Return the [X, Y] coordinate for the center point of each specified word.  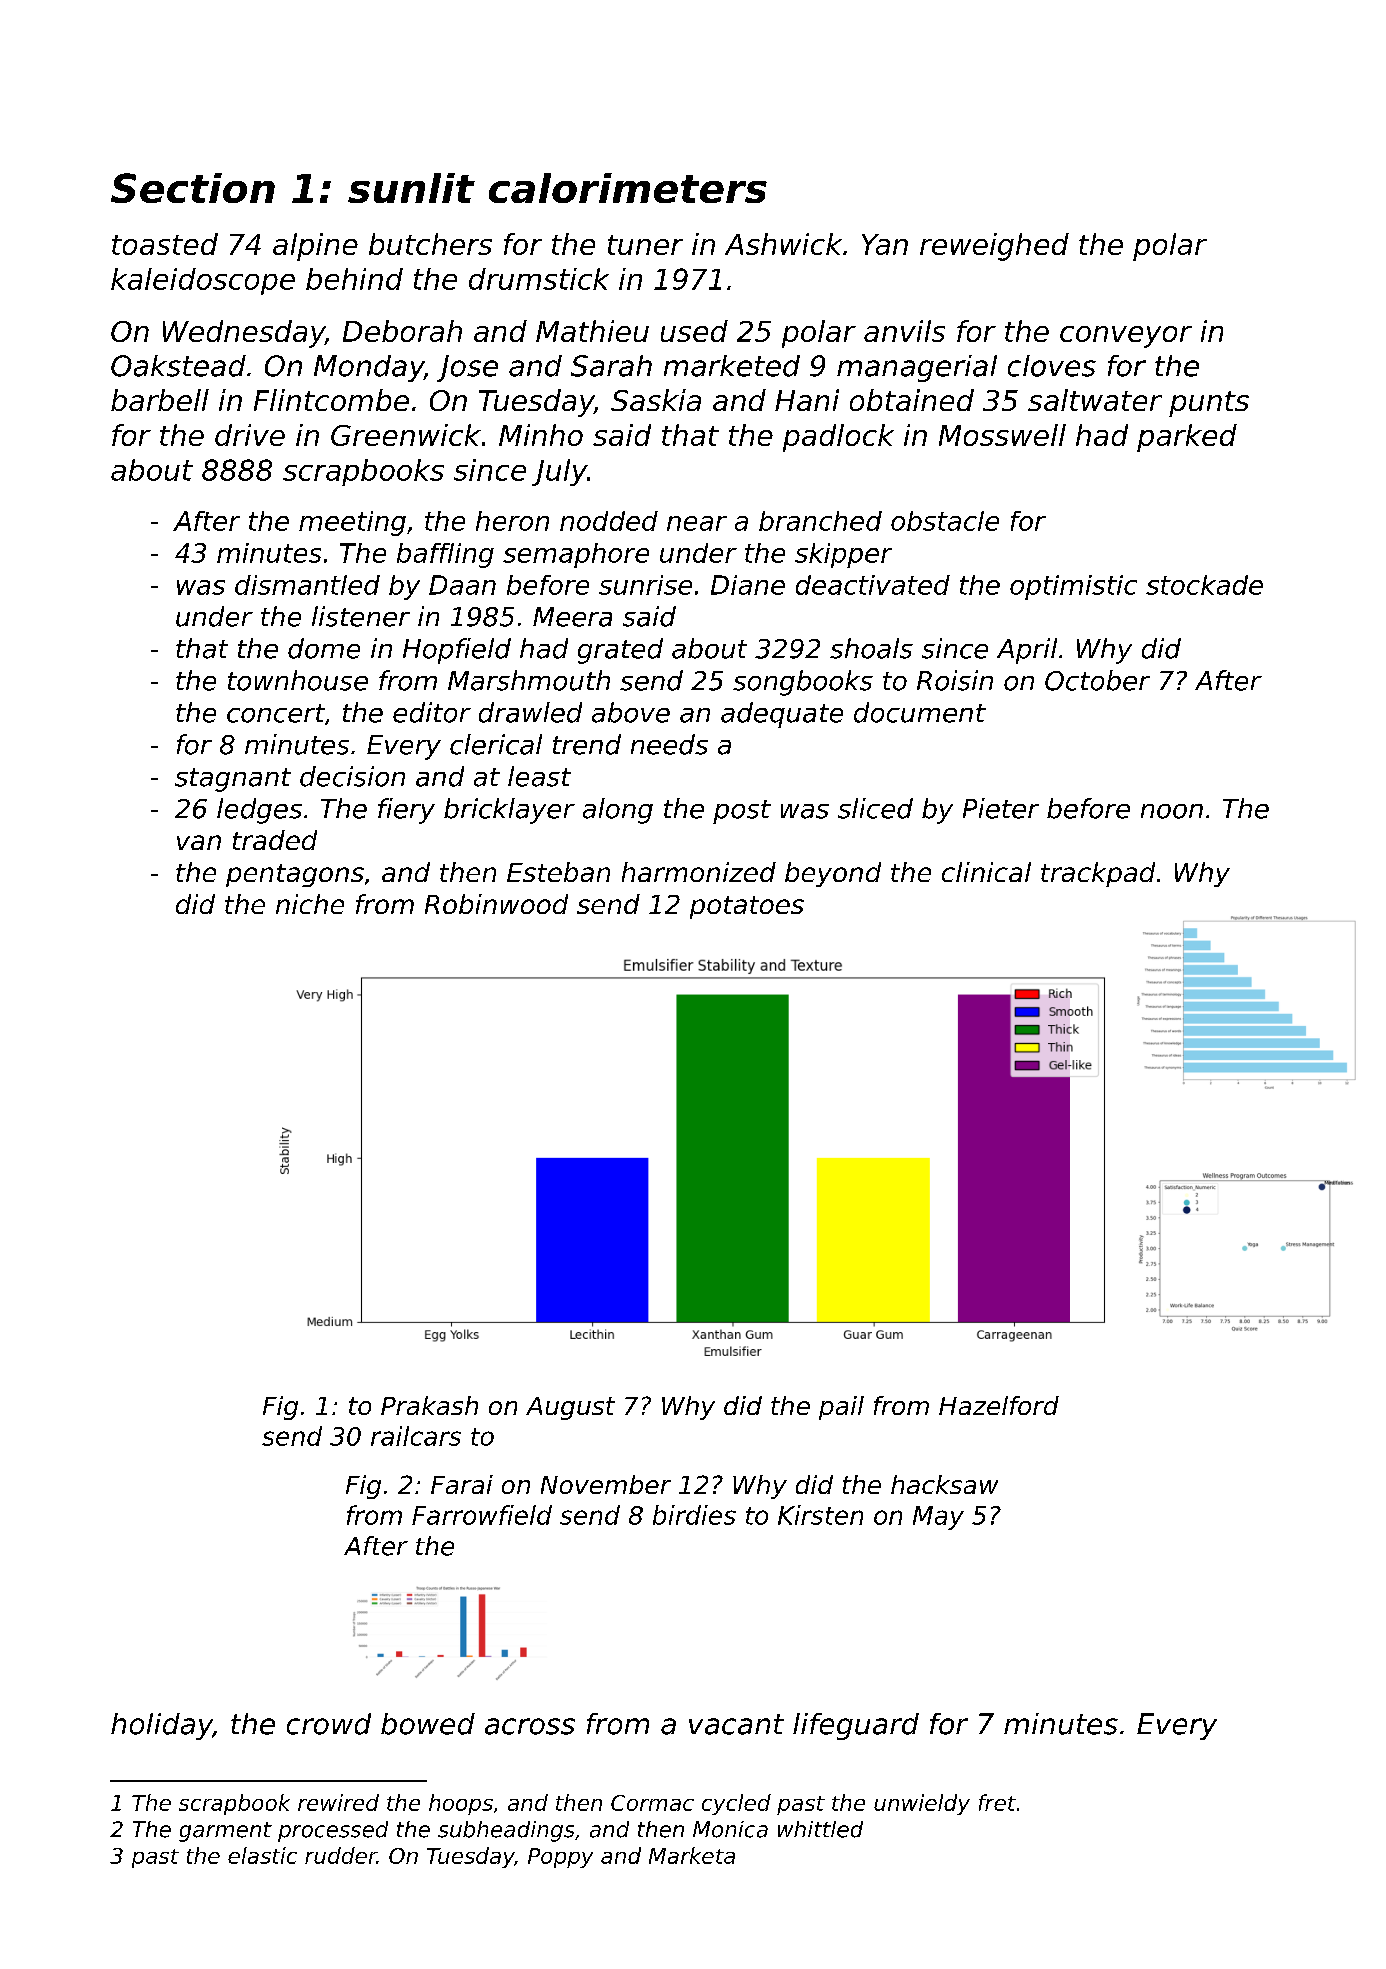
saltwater [1095, 400]
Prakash [429, 1405]
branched [820, 521]
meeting [352, 523]
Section [193, 188]
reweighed [994, 247]
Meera [572, 617]
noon [1172, 811]
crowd [329, 1724]
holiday [162, 1726]
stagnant [233, 780]
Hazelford [999, 1405]
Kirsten [820, 1515]
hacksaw [944, 1484]
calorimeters [628, 188]
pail [841, 1408]
